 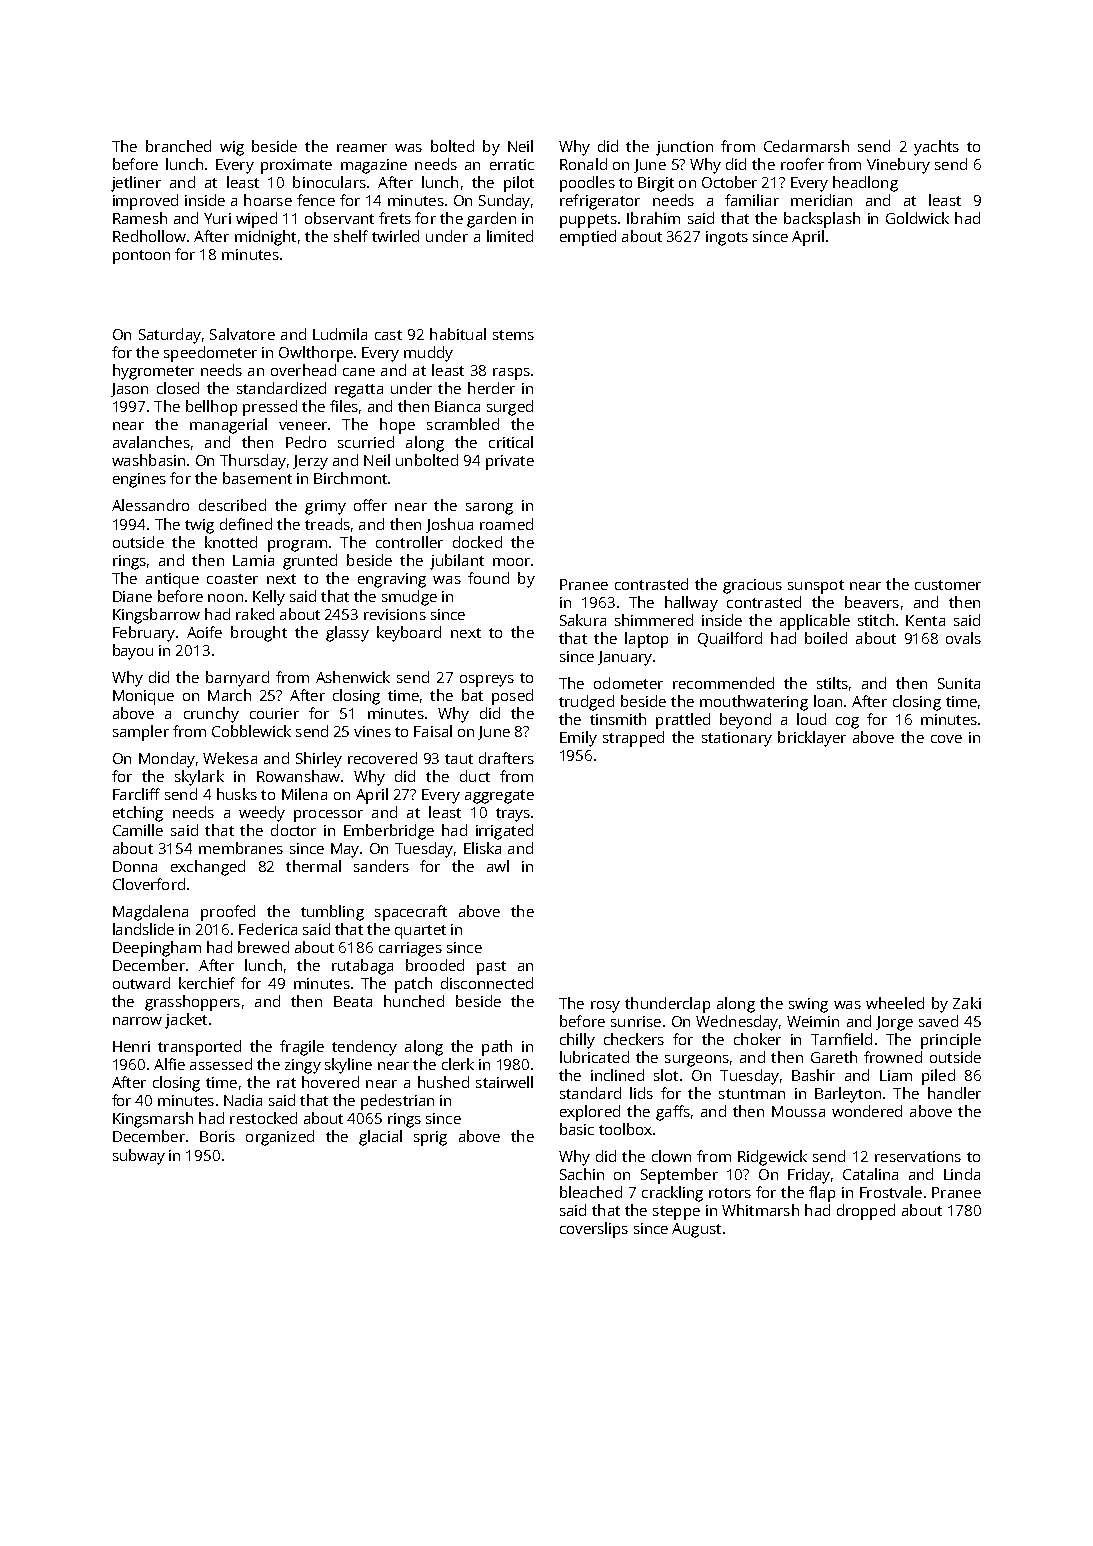 I want to click on subway, so click(x=139, y=1157).
